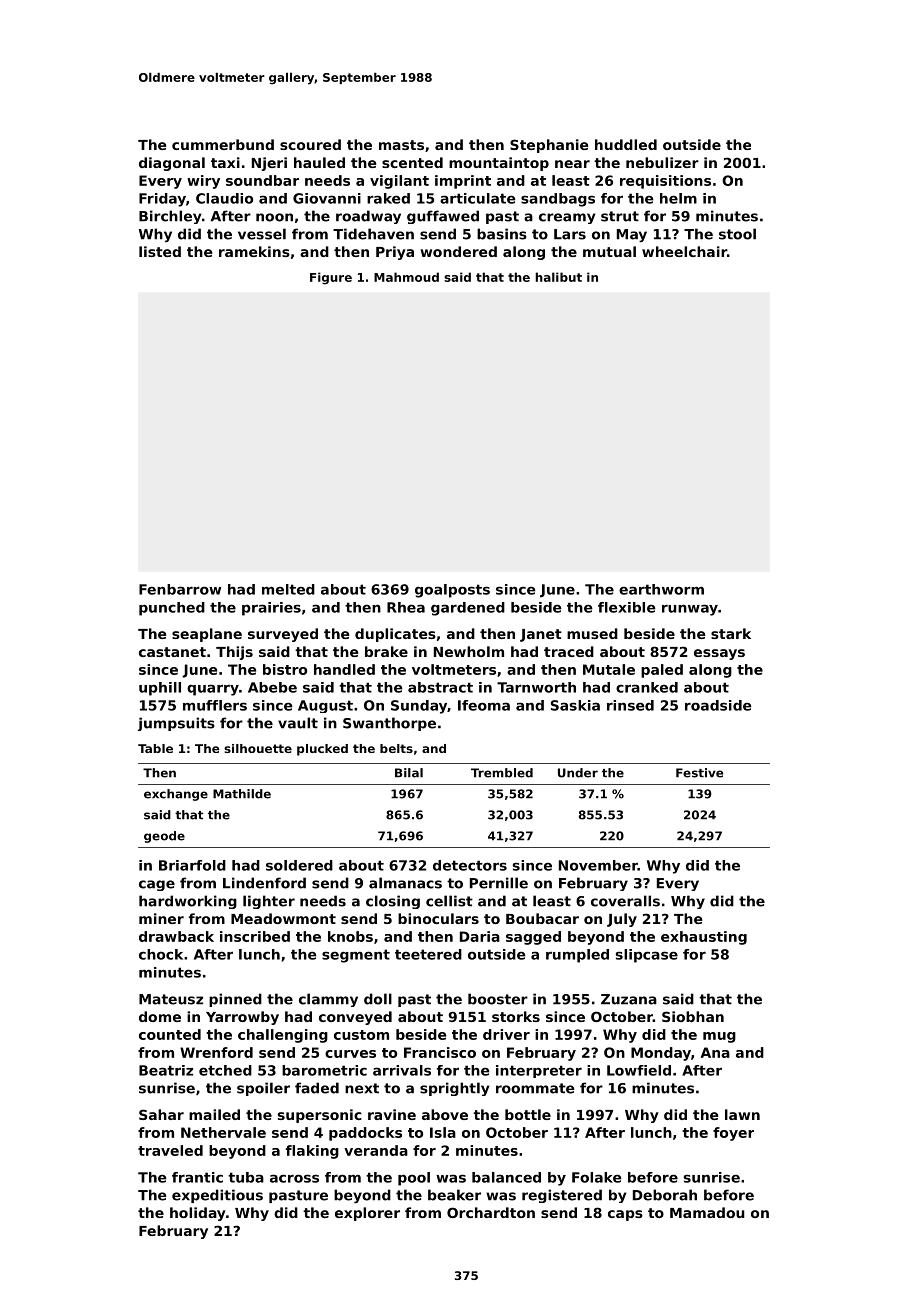 This image has width=908, height=1316. What do you see at coordinates (626, 144) in the image?
I see `huddled` at bounding box center [626, 144].
